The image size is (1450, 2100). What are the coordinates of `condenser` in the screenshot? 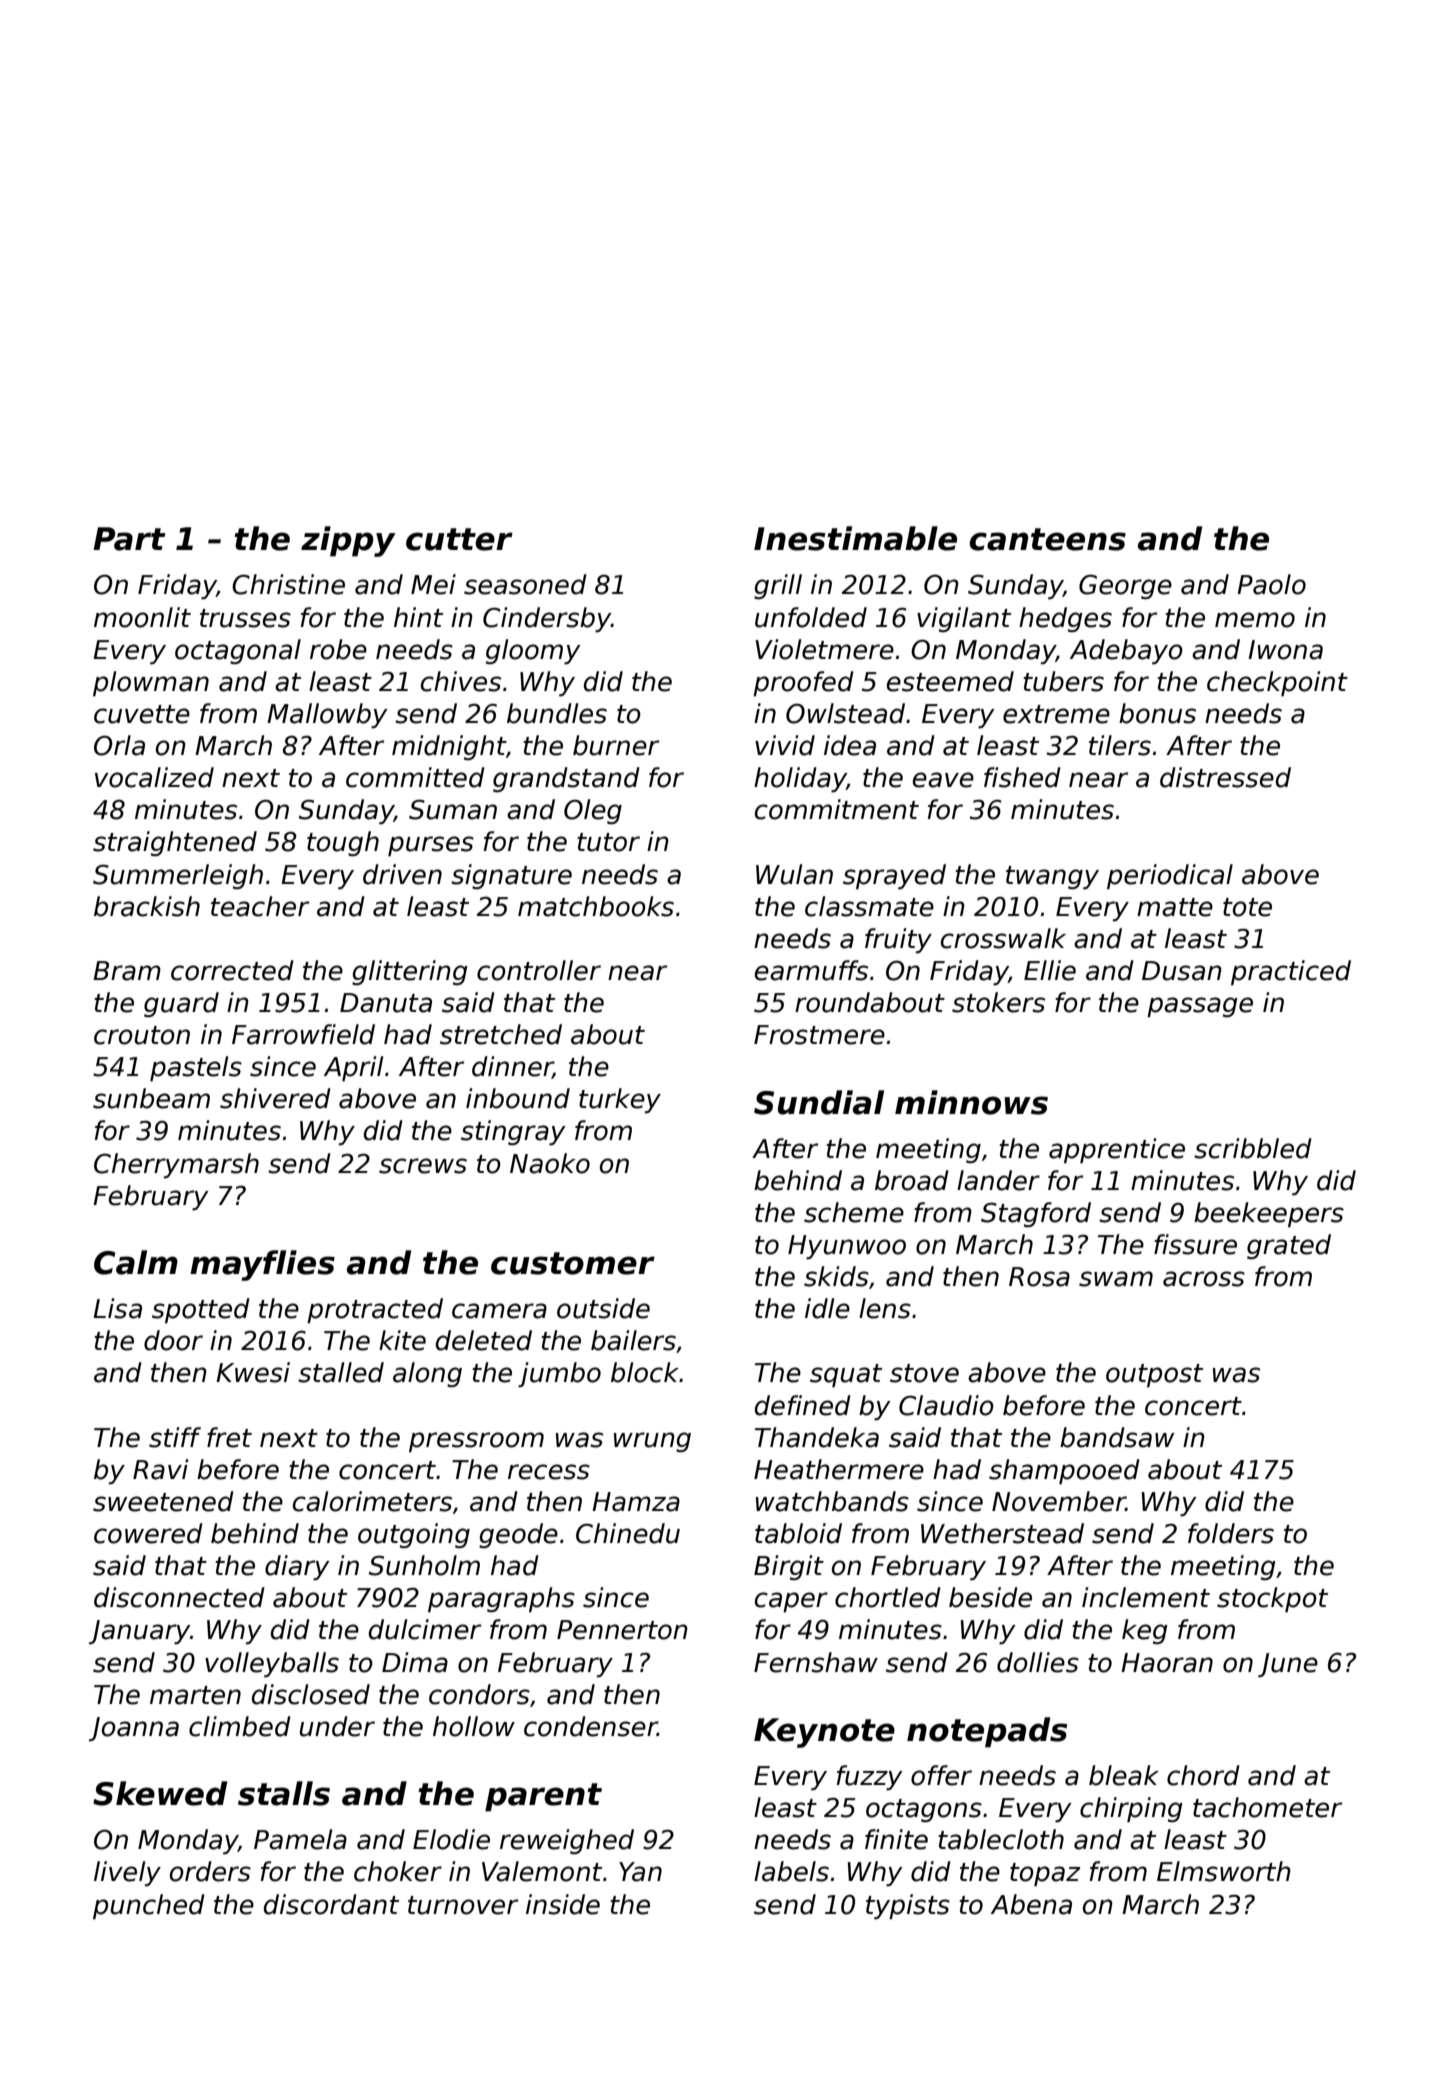 It's located at (591, 1726).
